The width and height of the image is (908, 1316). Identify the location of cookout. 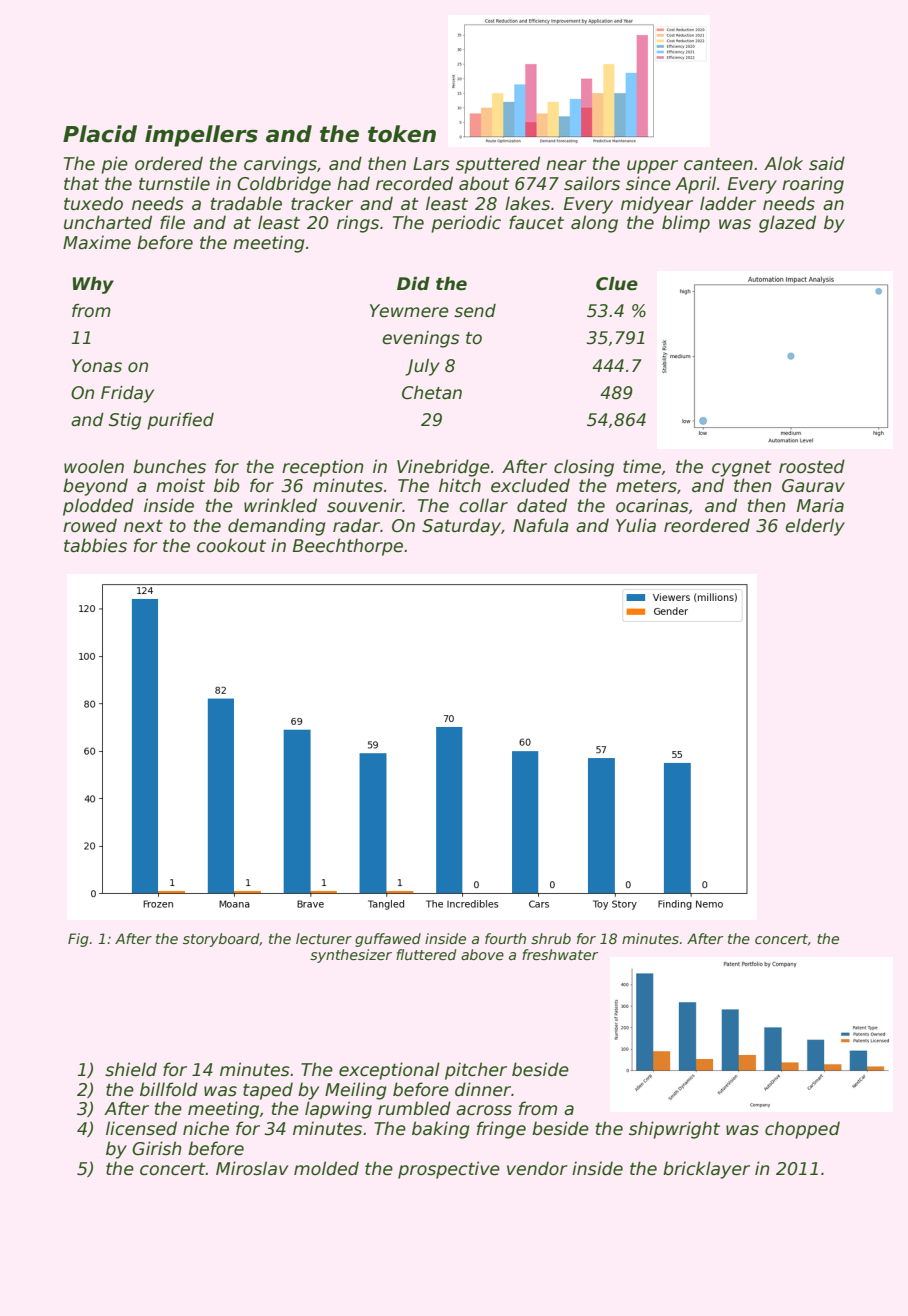
(231, 545).
